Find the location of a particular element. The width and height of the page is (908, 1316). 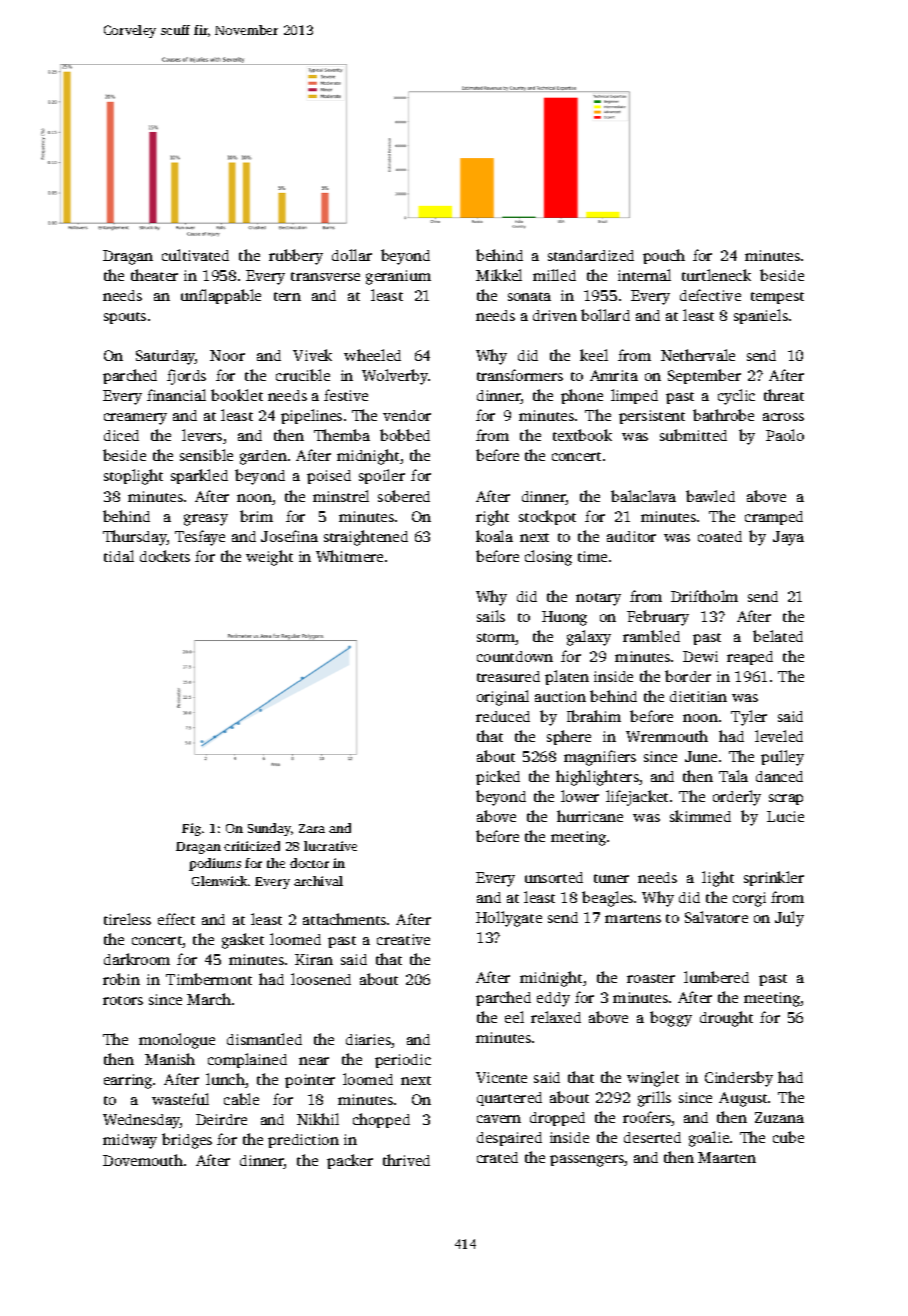

midway is located at coordinates (130, 1141).
